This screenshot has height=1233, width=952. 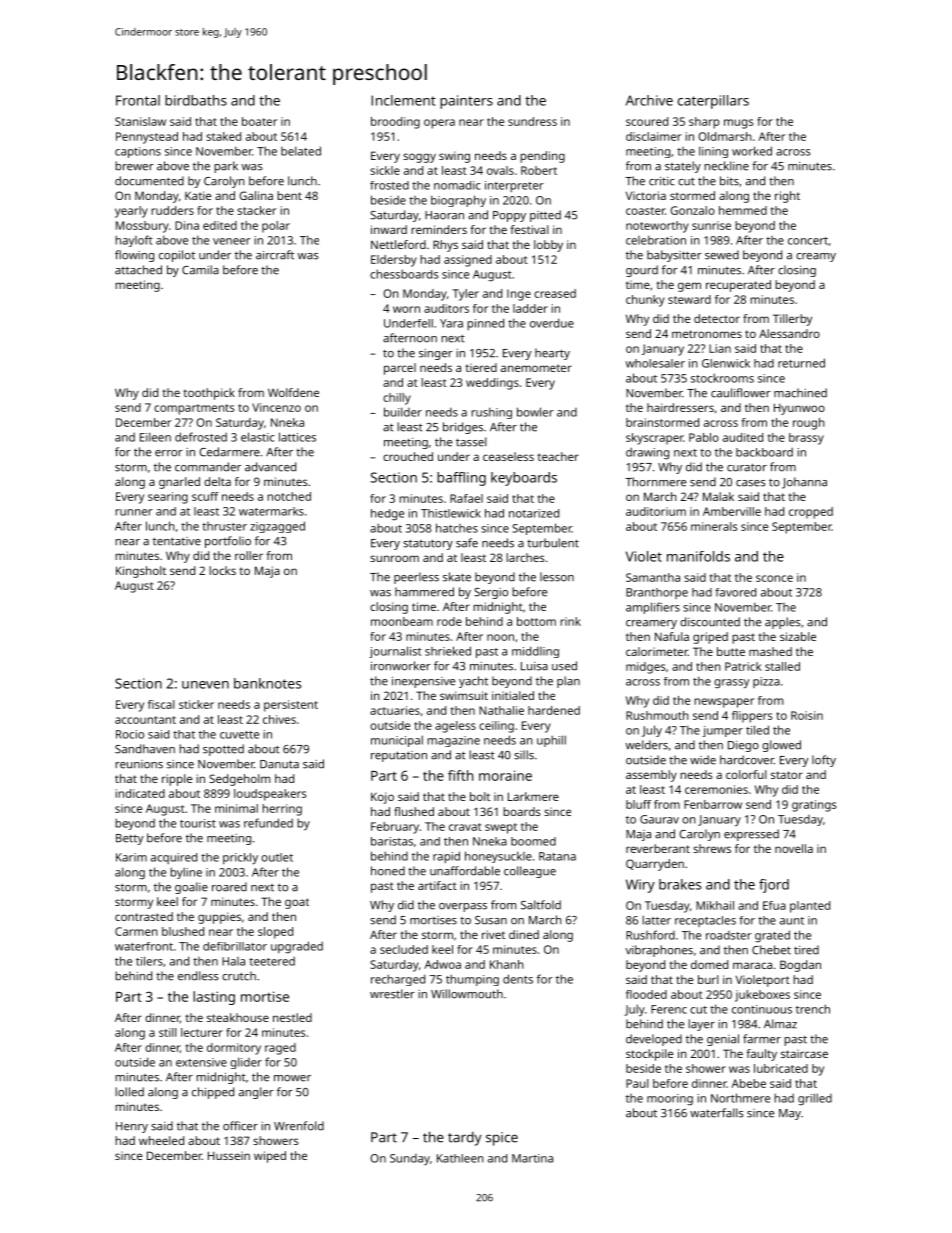 What do you see at coordinates (637, 1083) in the screenshot?
I see `Paul` at bounding box center [637, 1083].
